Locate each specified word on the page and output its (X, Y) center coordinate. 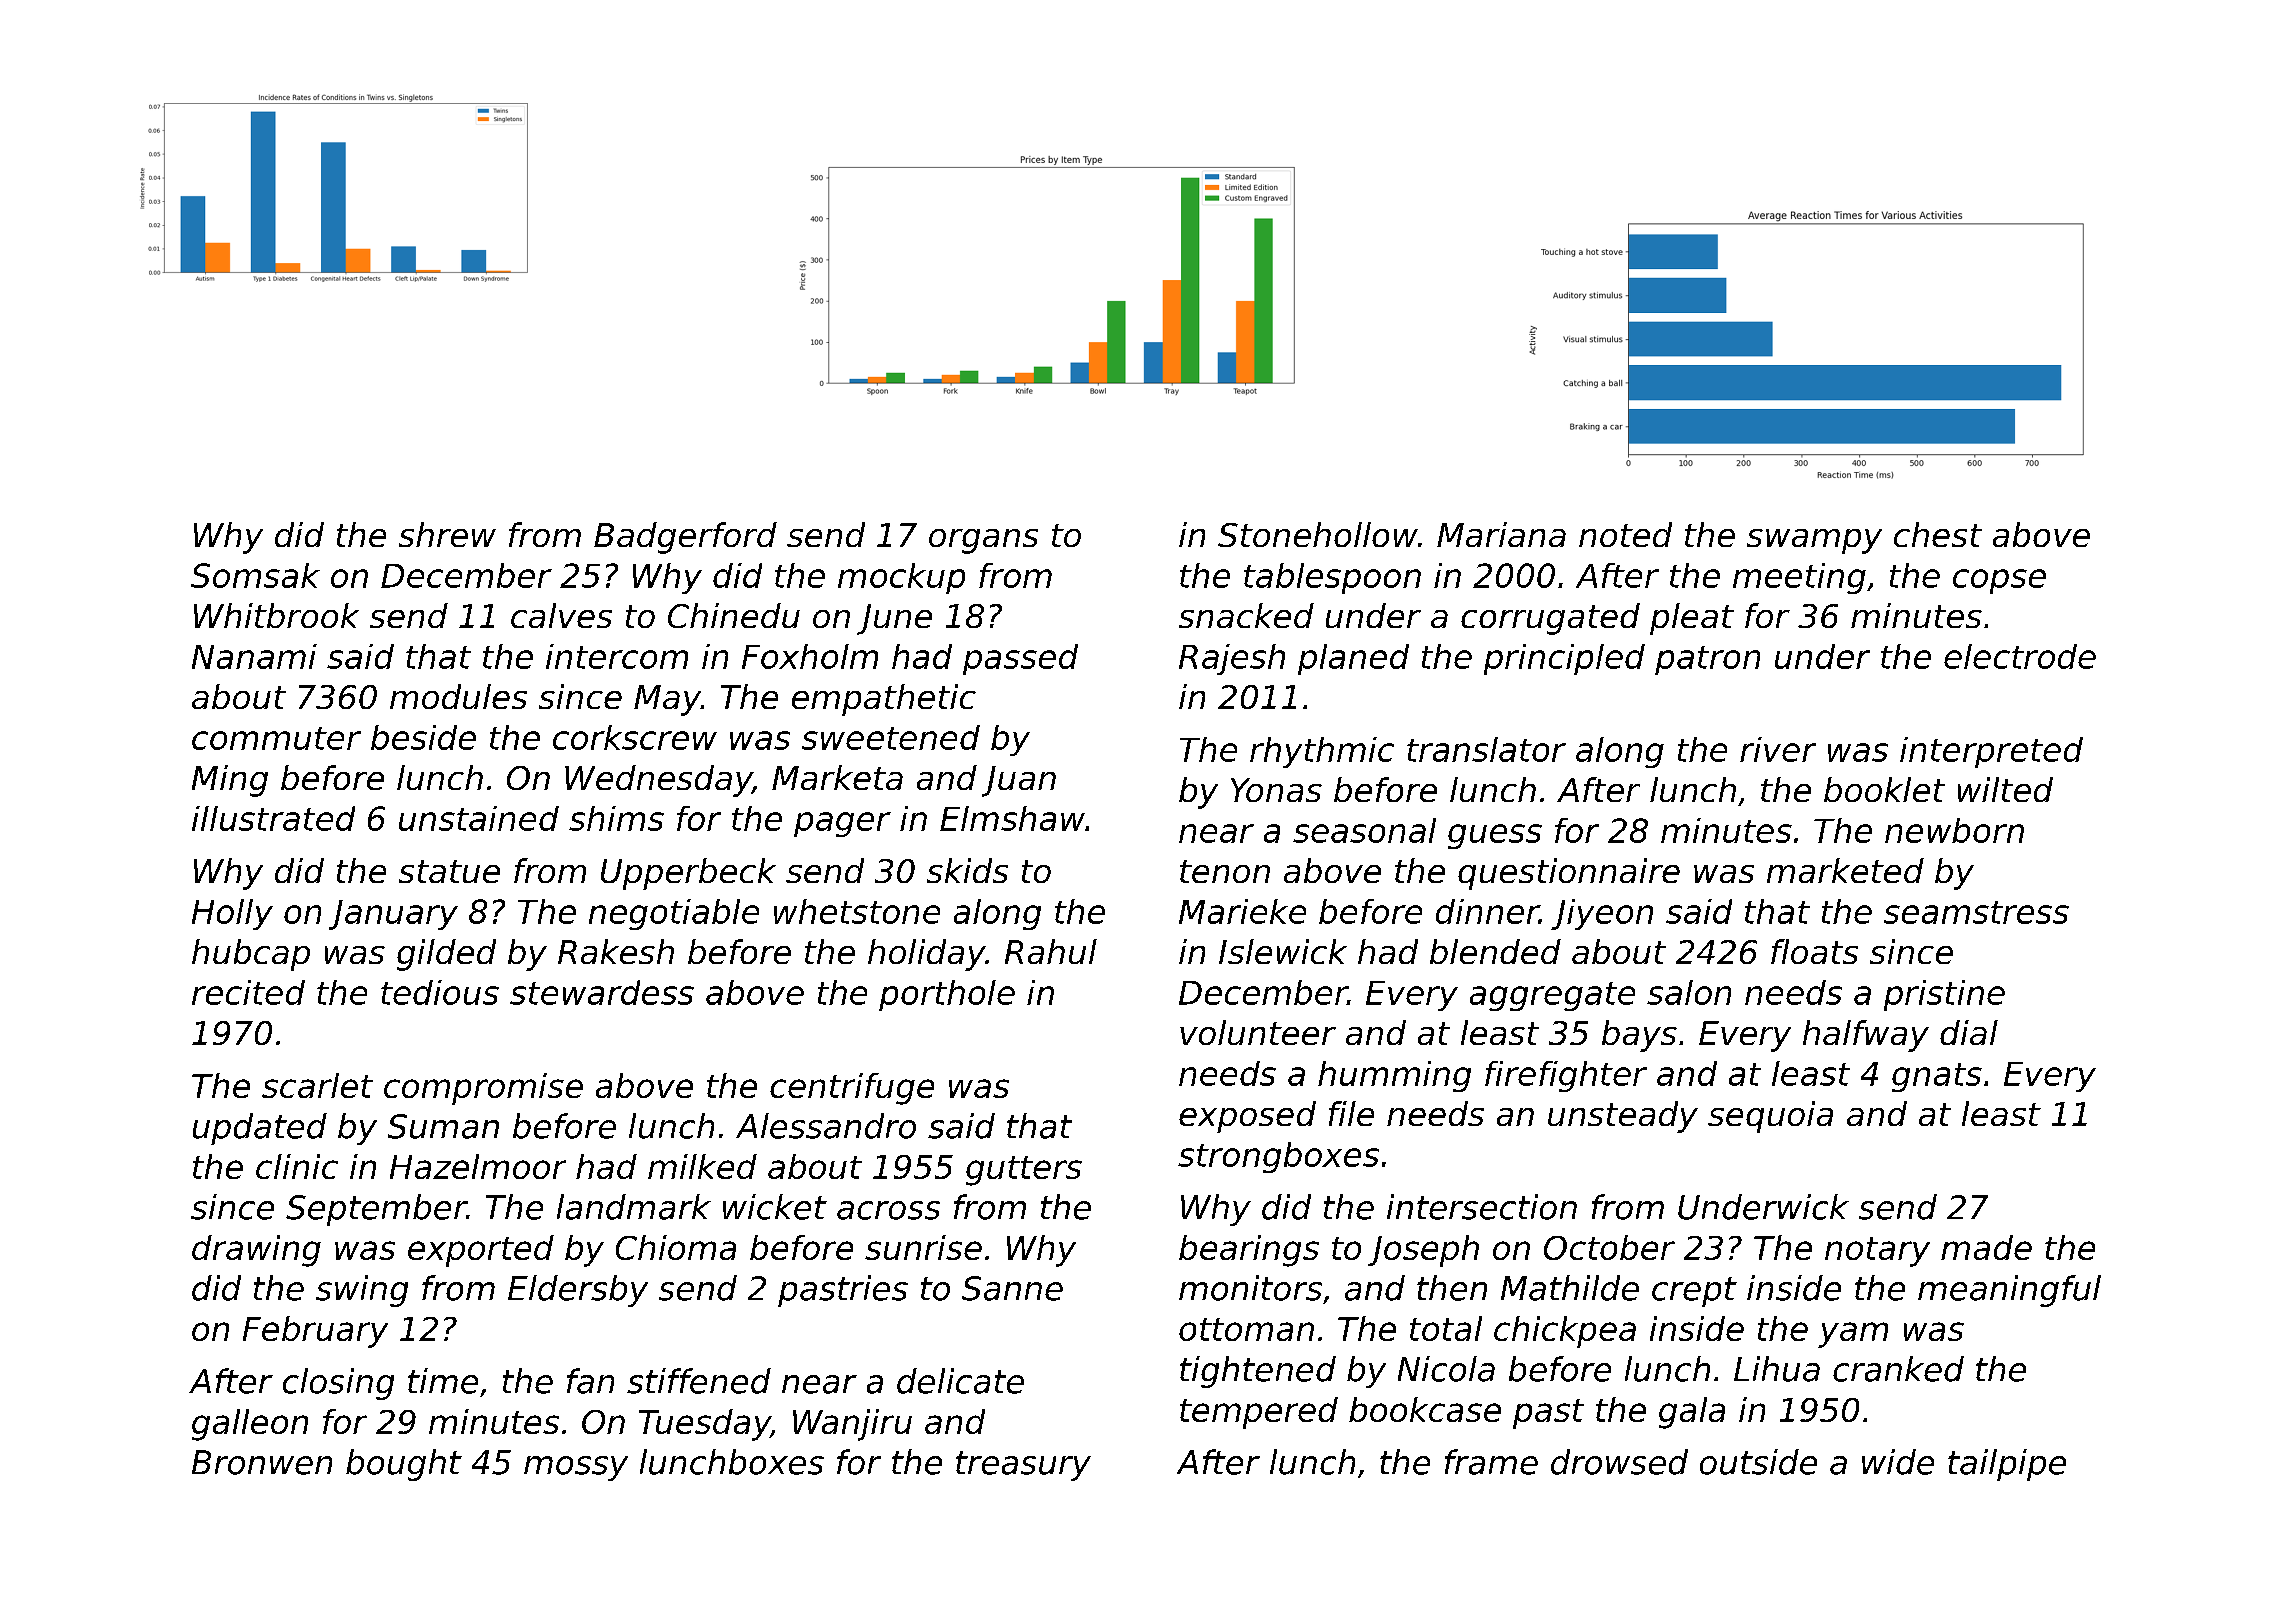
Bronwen (262, 1462)
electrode (2020, 656)
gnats (1937, 1077)
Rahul (1051, 951)
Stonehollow (1318, 534)
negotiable (674, 914)
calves (561, 615)
